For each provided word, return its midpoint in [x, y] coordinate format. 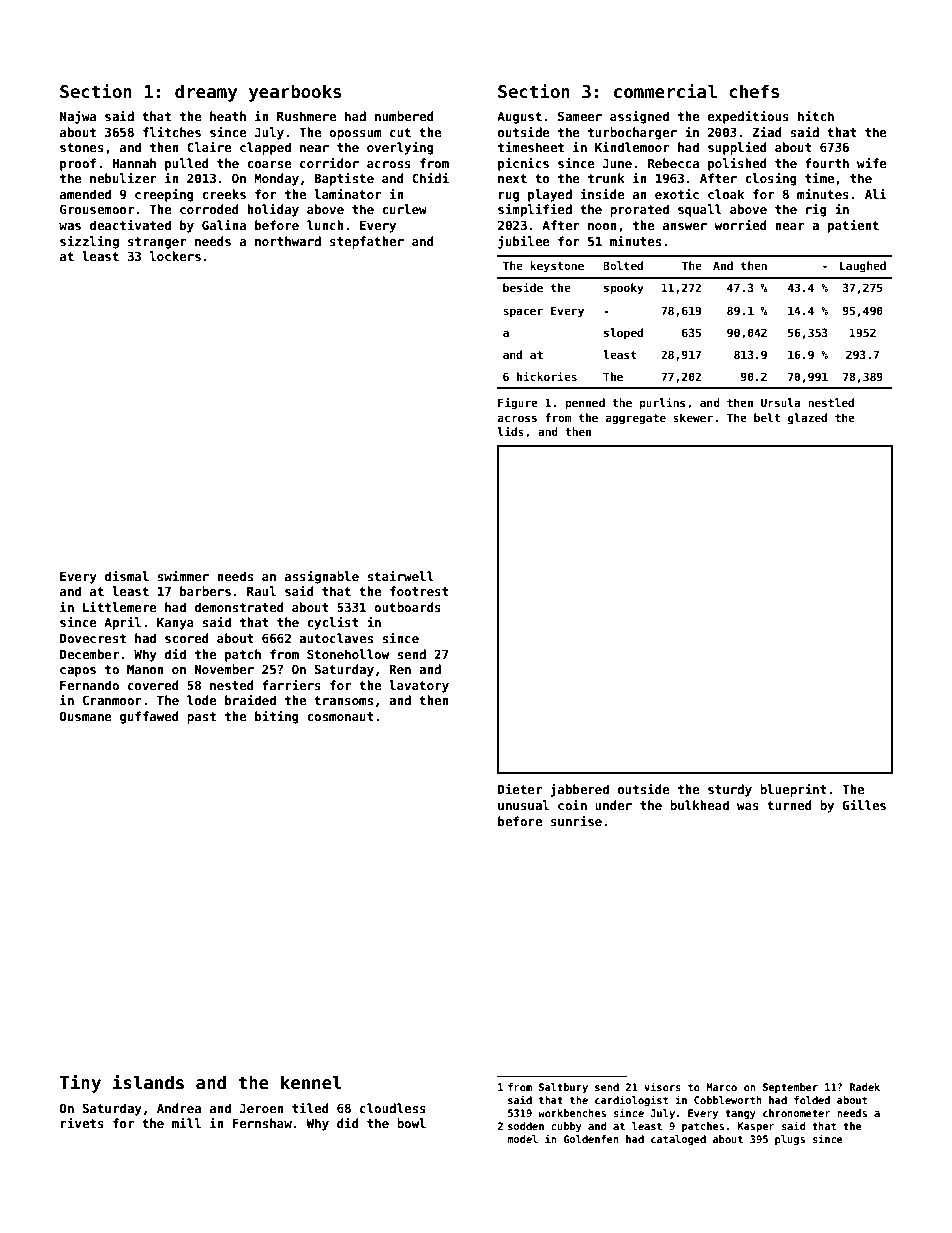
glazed [807, 419]
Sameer [580, 116]
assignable [322, 577]
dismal [127, 576]
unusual [523, 805]
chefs [754, 91]
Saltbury [563, 1088]
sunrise [576, 821]
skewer [693, 417]
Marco [721, 1087]
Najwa [78, 117]
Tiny [80, 1084]
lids [511, 431]
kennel [311, 1082]
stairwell [400, 576]
